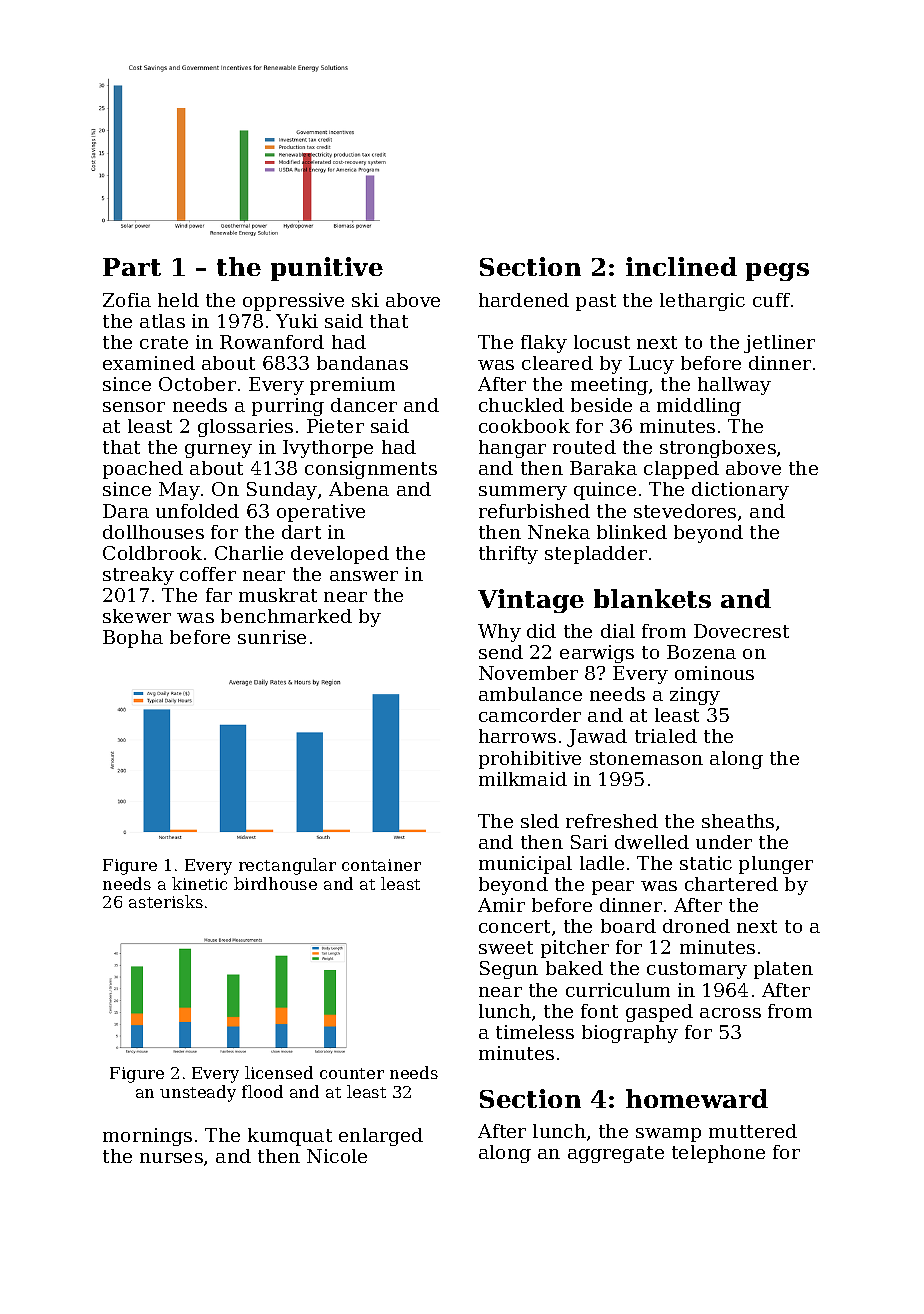 This document has height=1314, width=924. I want to click on far, so click(219, 595).
